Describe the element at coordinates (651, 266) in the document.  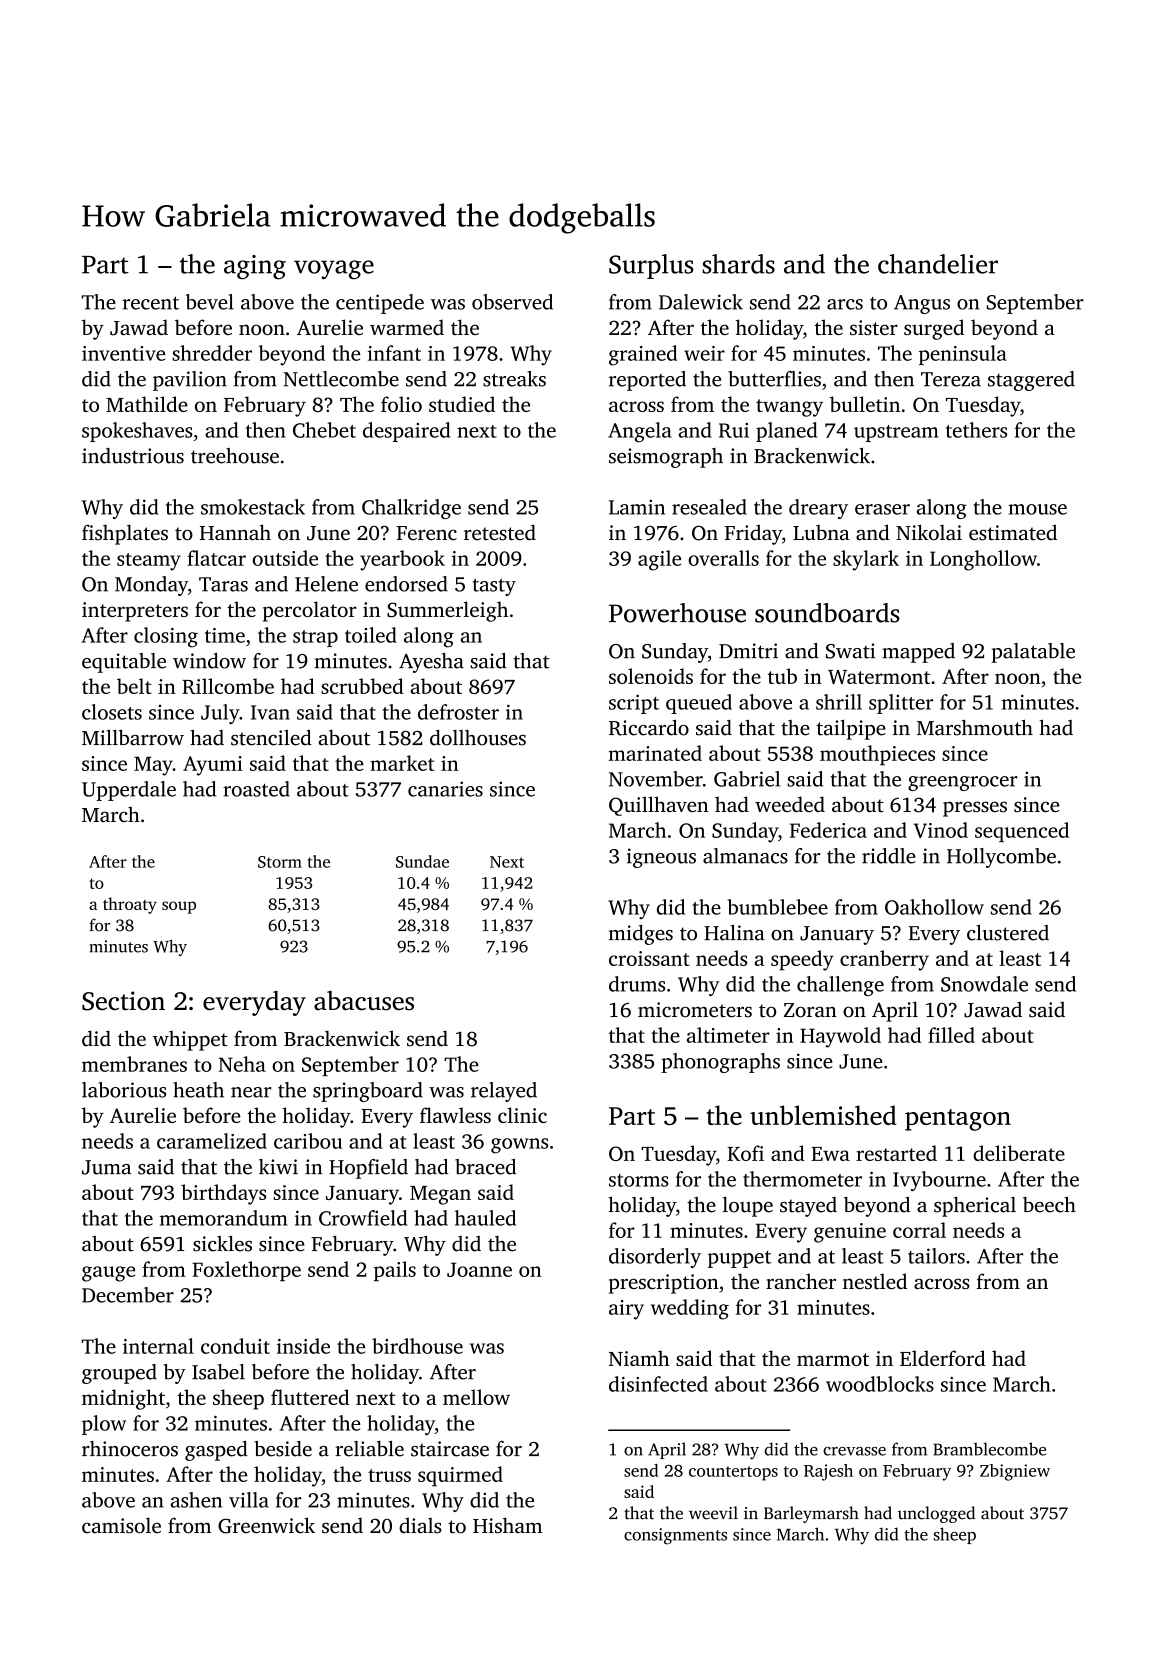
I see `Surplus` at that location.
